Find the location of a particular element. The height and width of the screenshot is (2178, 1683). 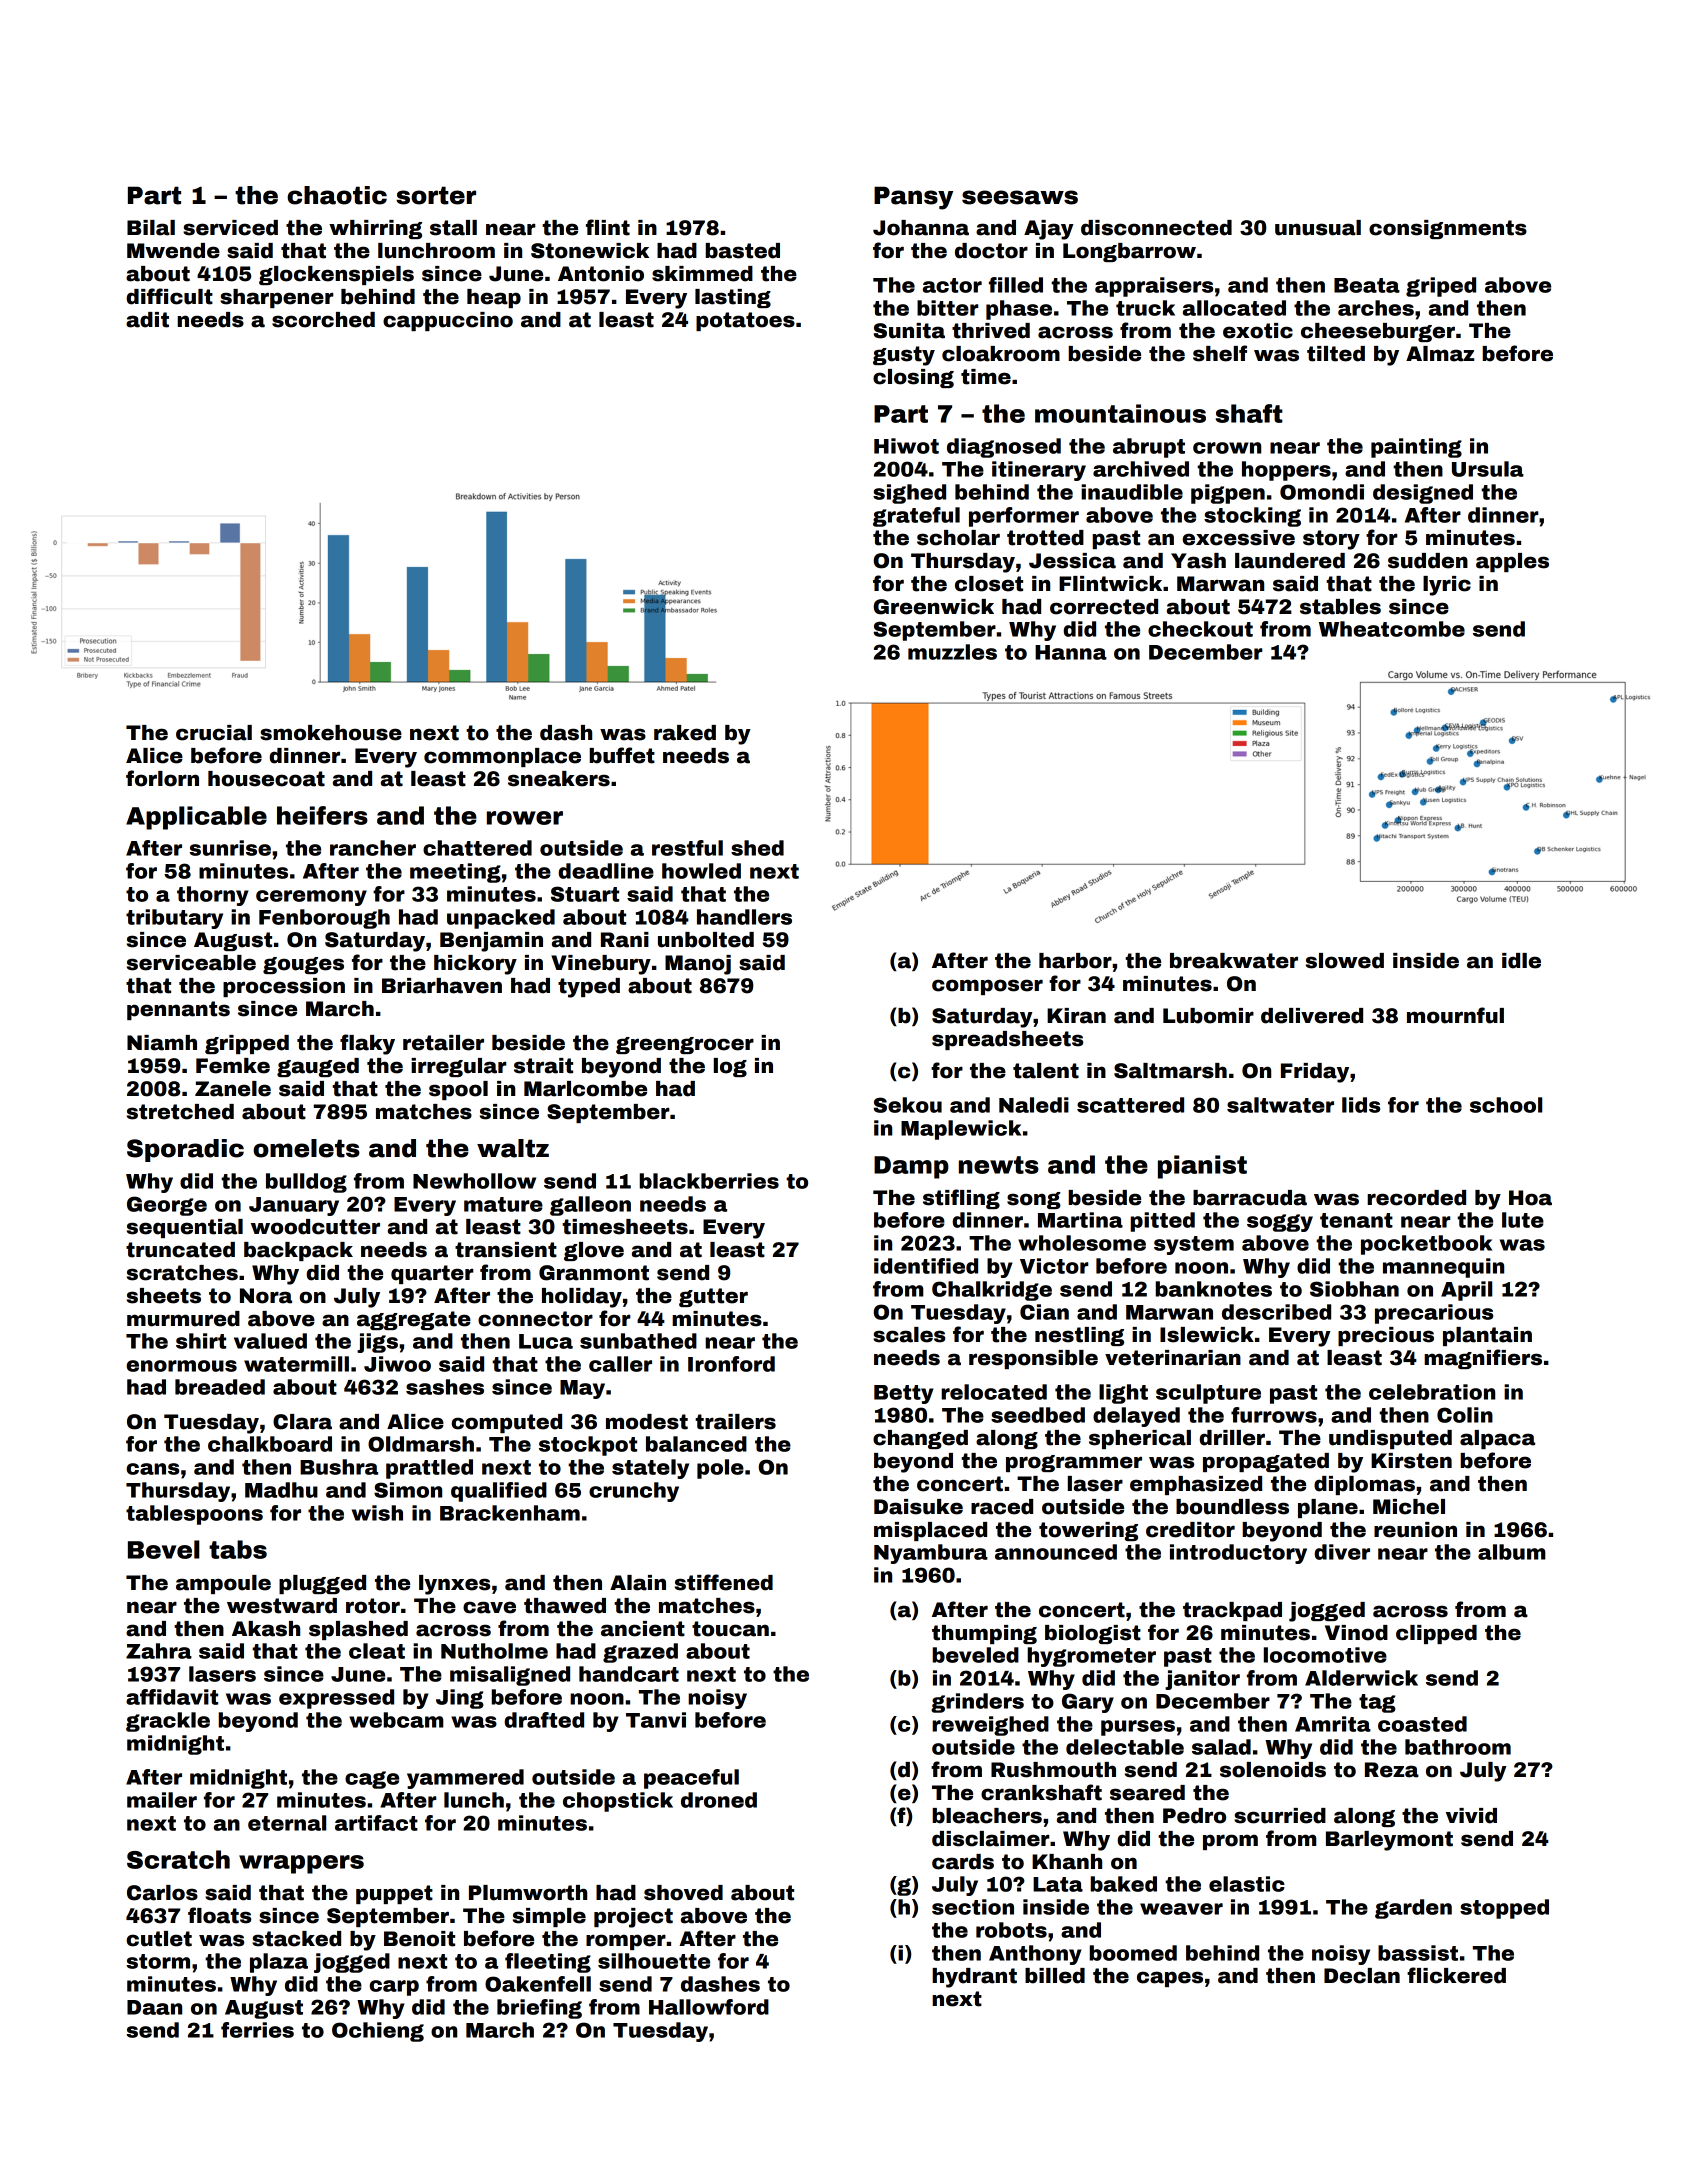

raked is located at coordinates (685, 733).
